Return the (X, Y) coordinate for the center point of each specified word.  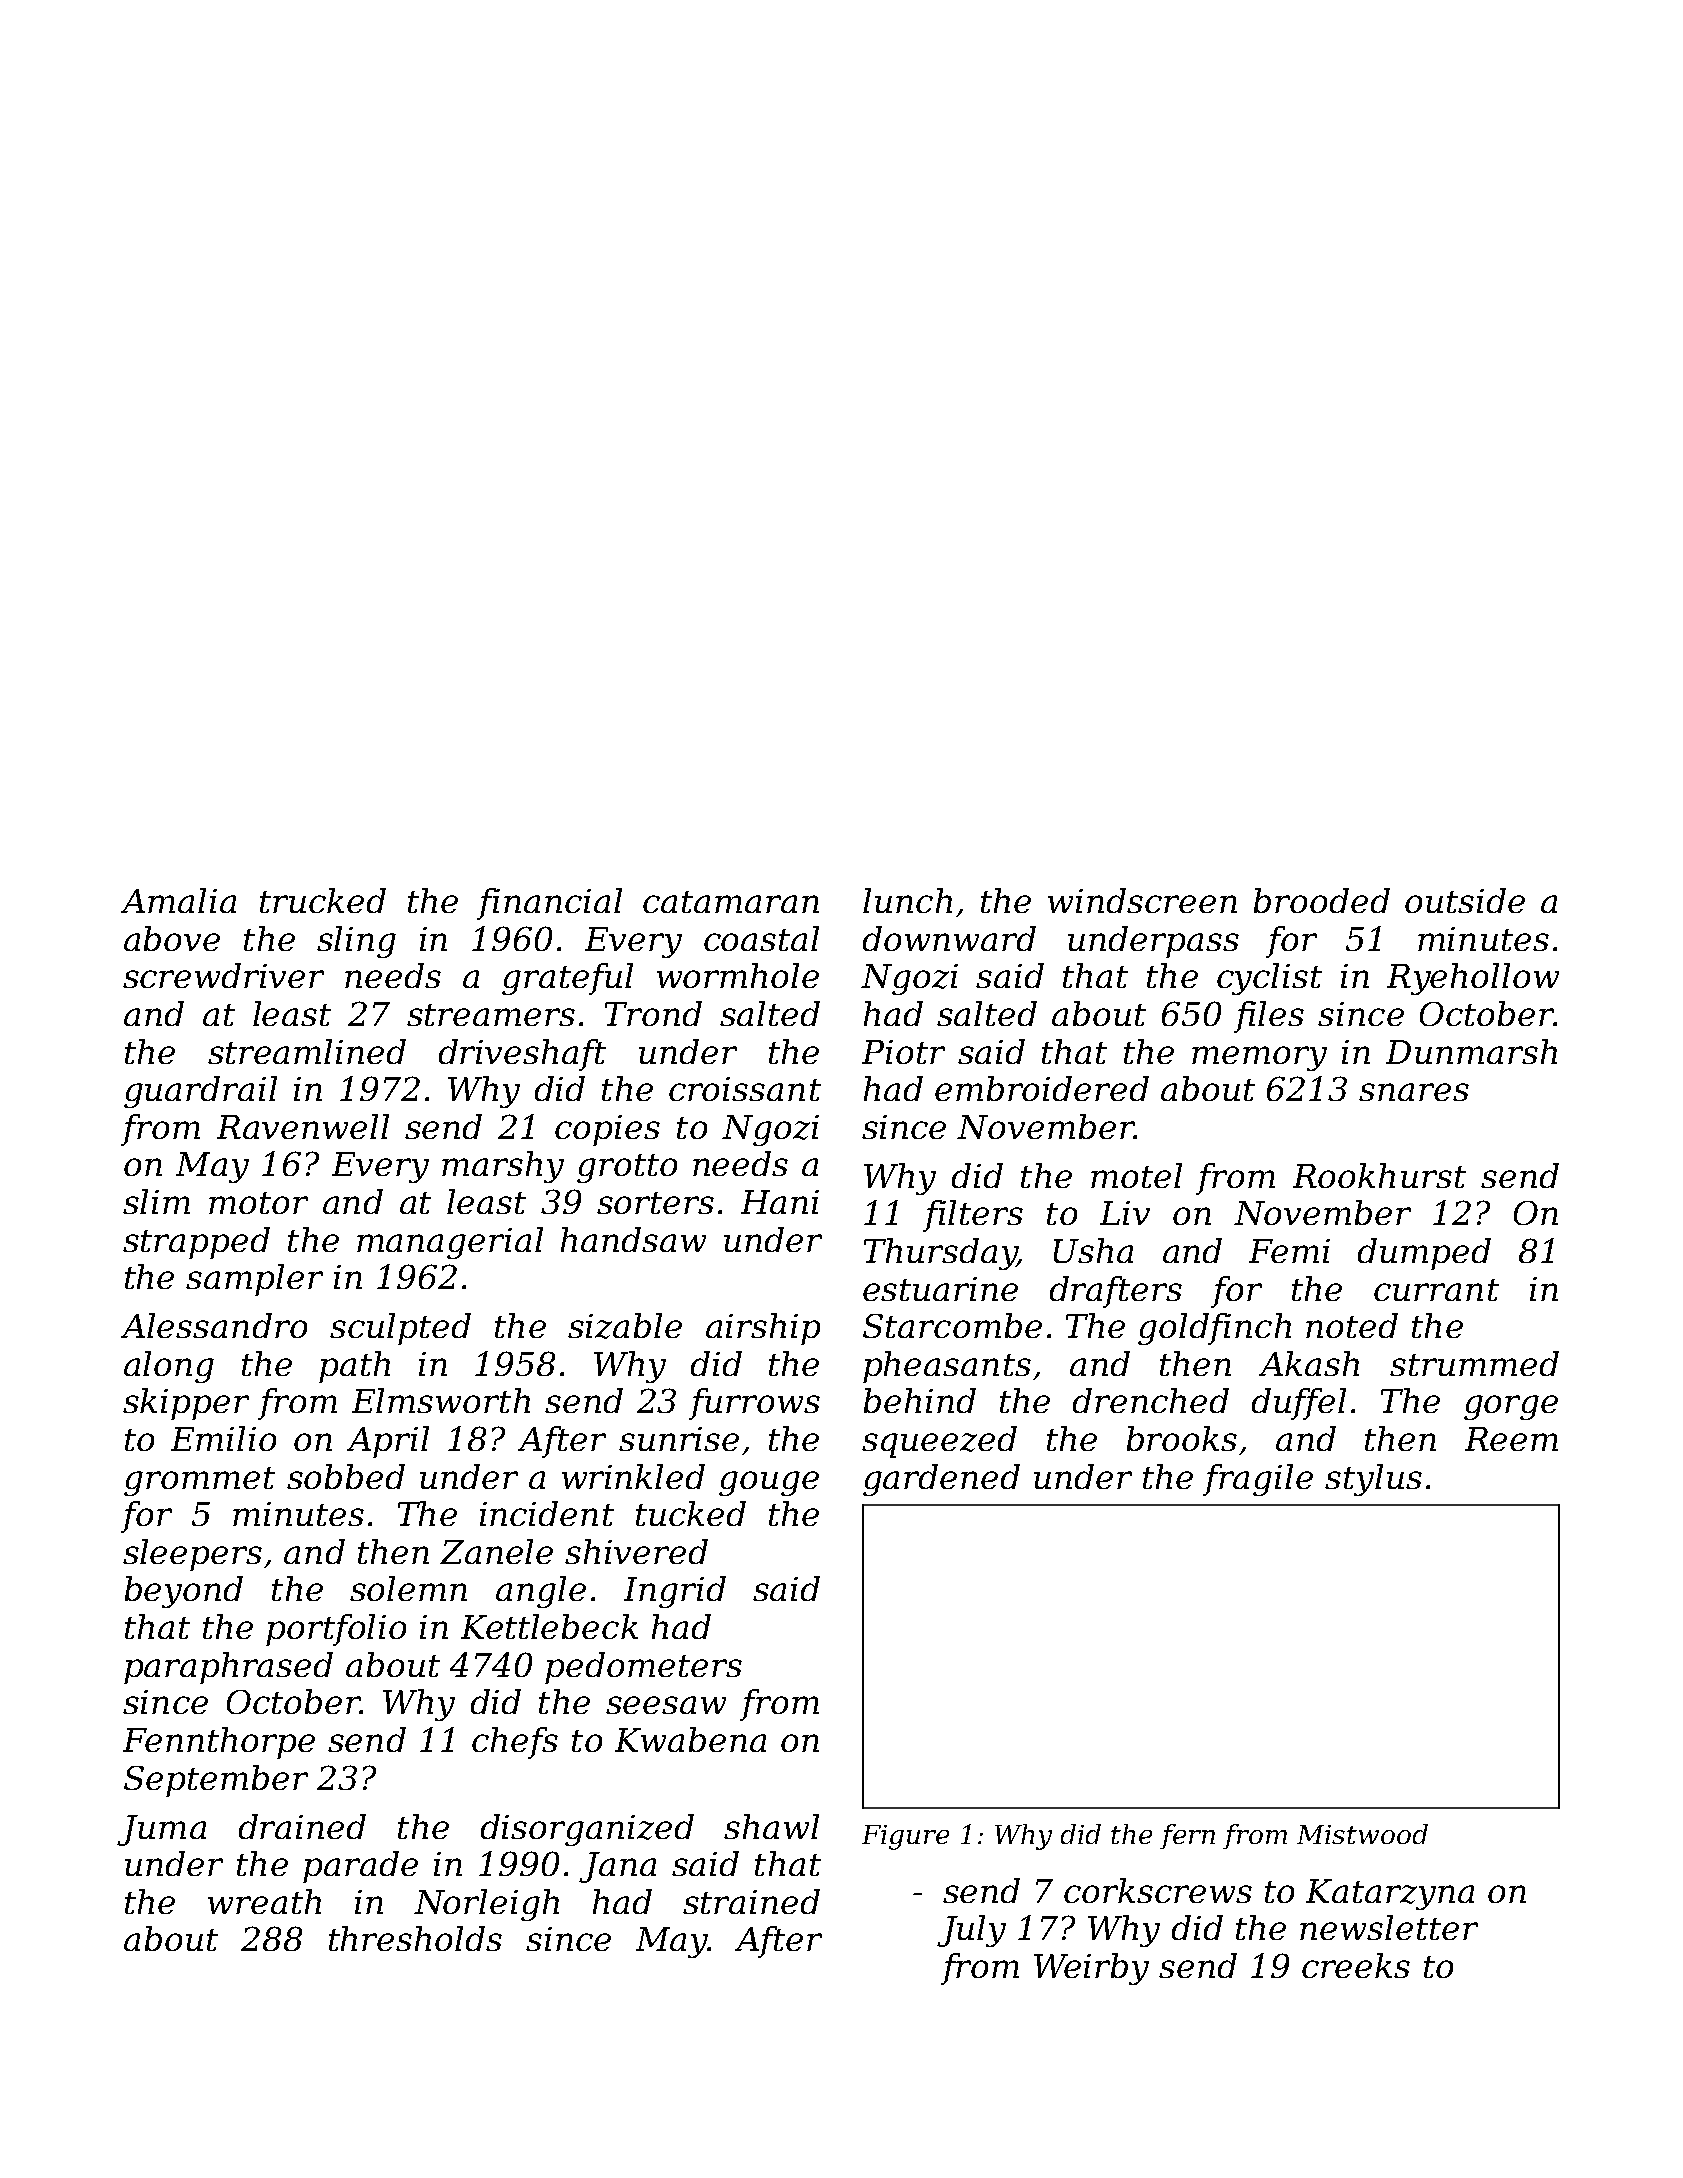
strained (751, 1901)
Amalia (178, 900)
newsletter (1389, 1927)
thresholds (415, 1938)
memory (1259, 1058)
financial (549, 904)
